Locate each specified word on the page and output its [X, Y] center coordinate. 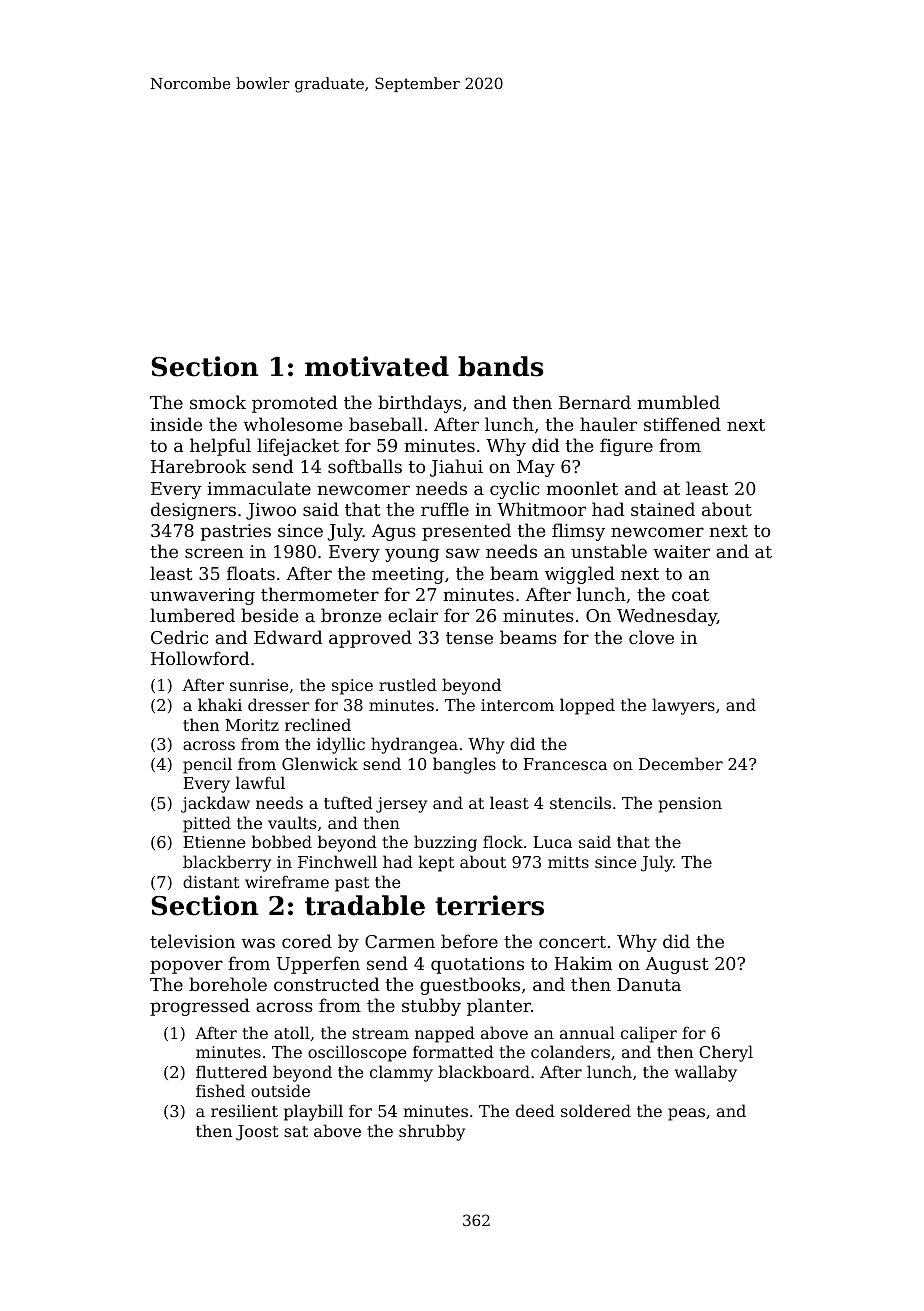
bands [500, 366]
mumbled [678, 402]
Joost [257, 1133]
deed [535, 1110]
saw [463, 553]
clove [651, 637]
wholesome [292, 424]
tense [469, 638]
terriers [489, 905]
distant [211, 881]
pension [690, 805]
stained [663, 509]
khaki [220, 704]
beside [269, 615]
